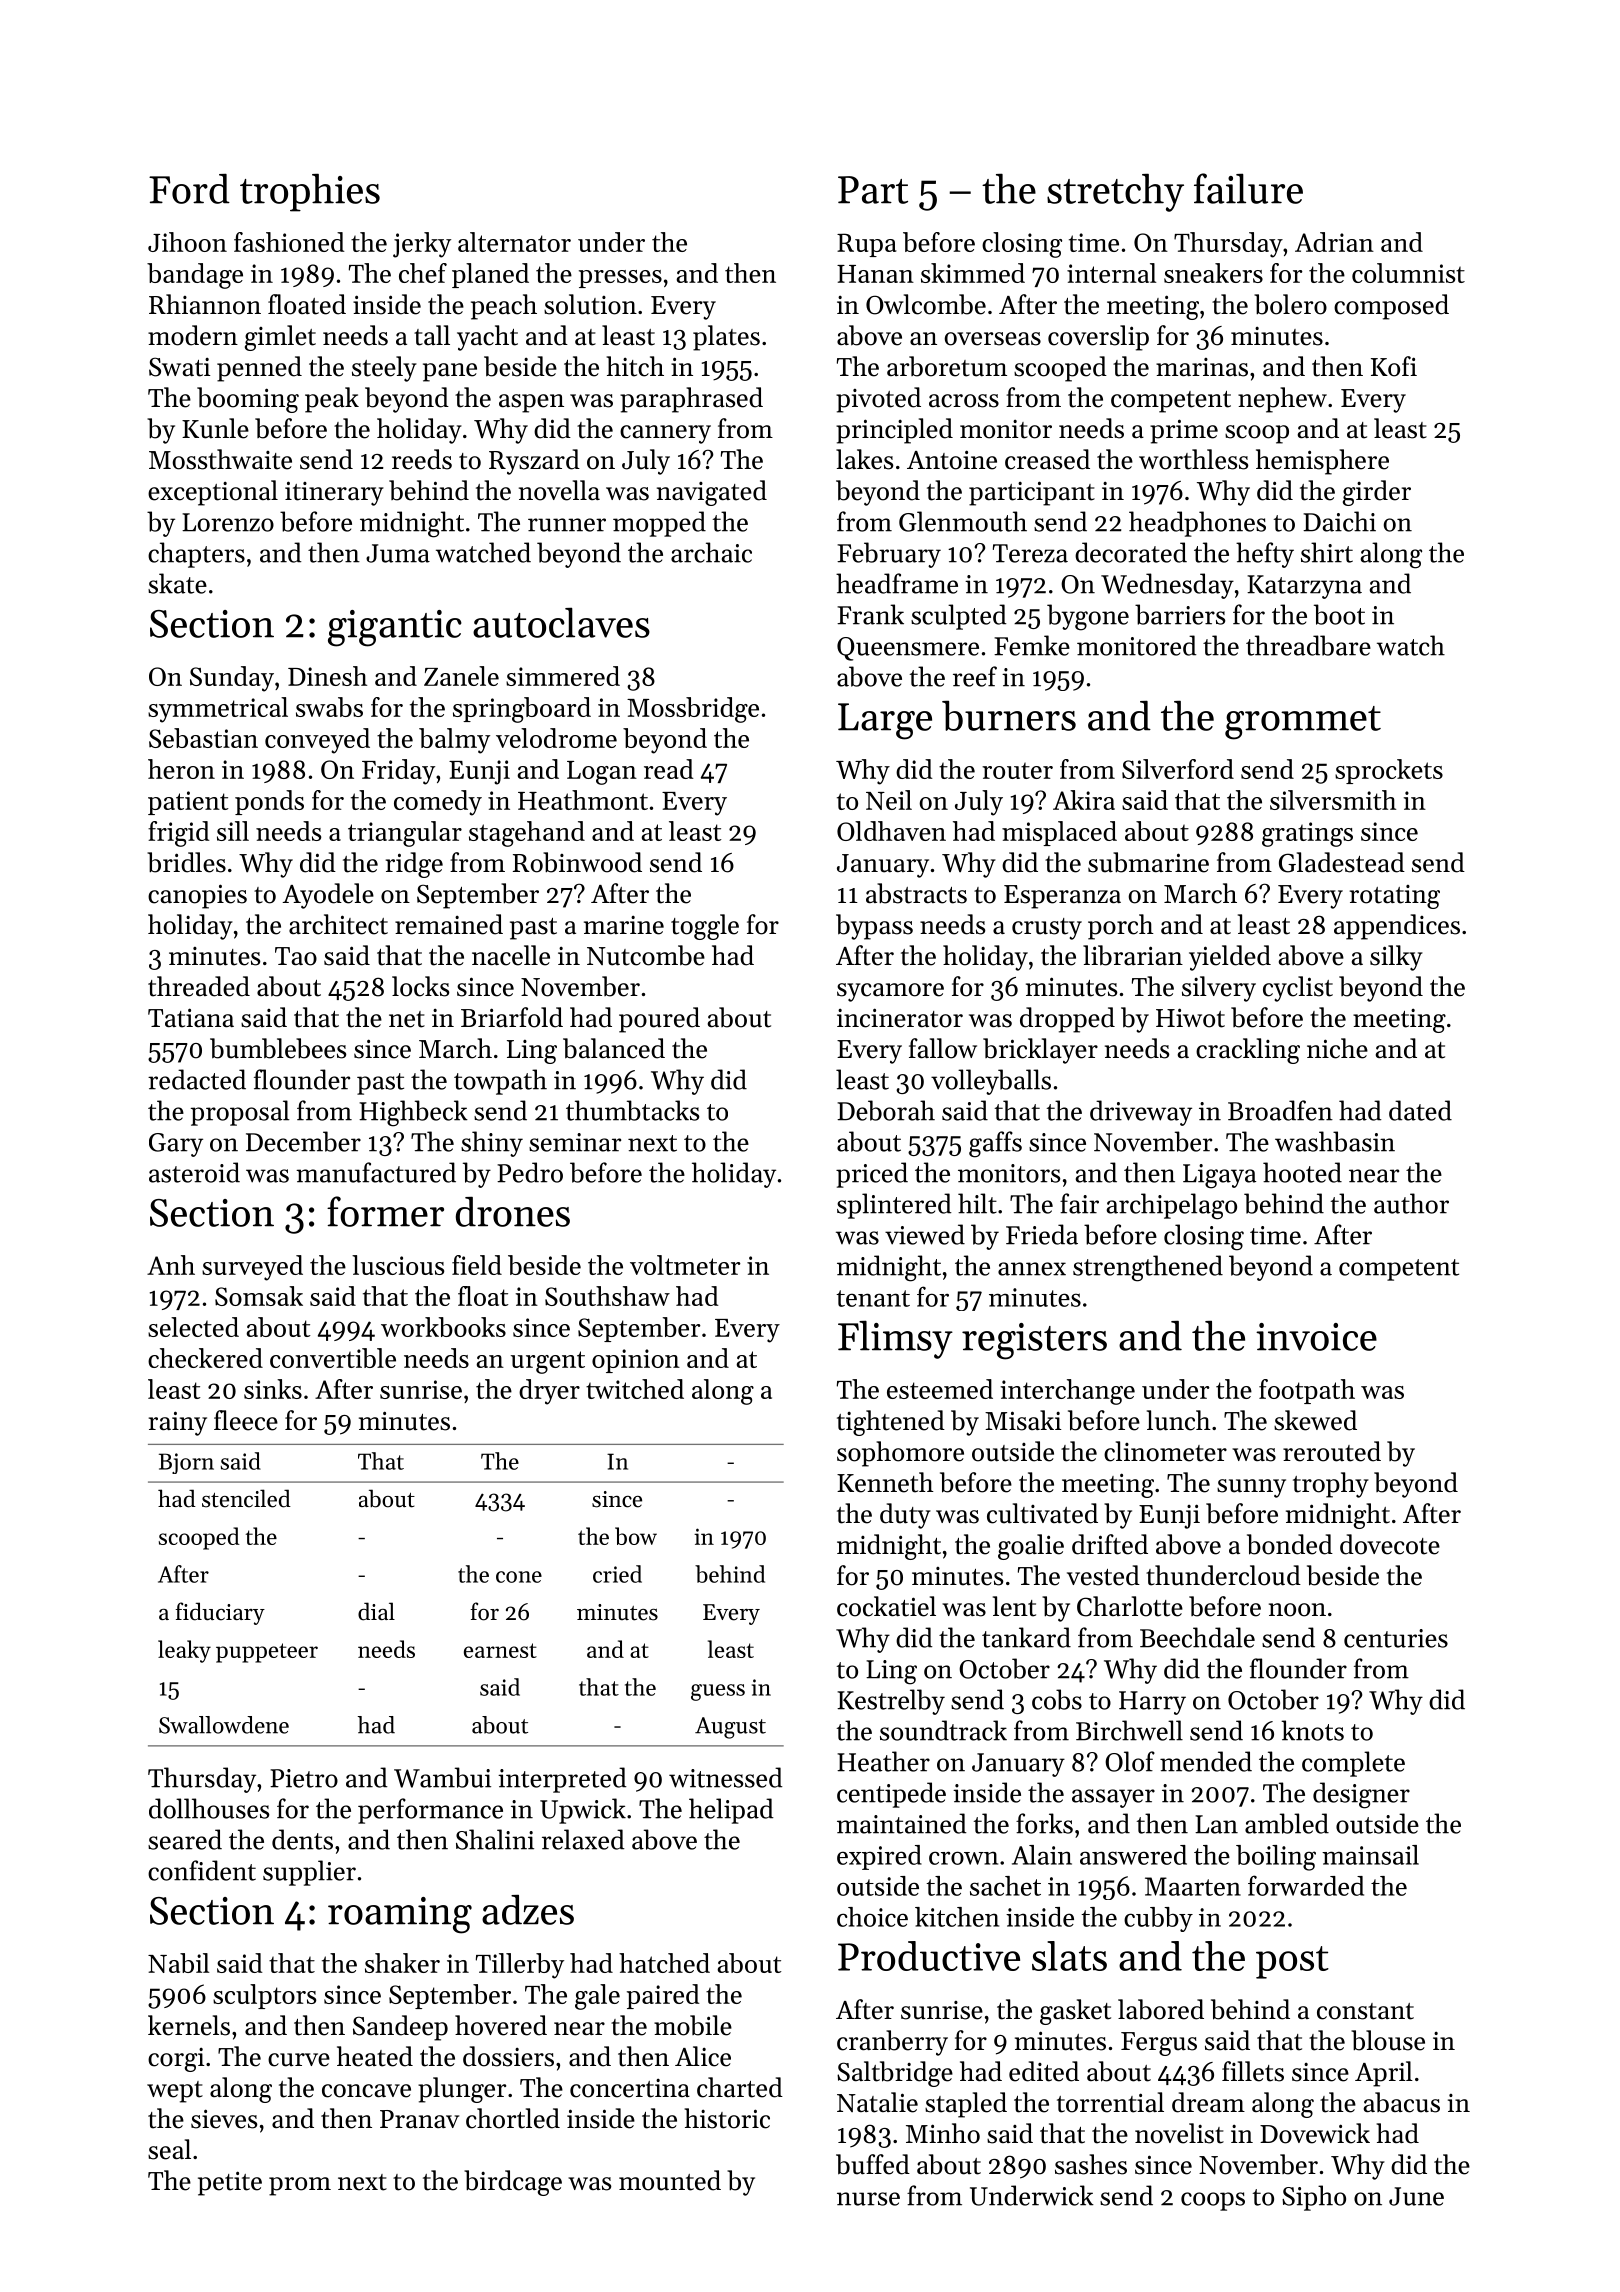  Describe the element at coordinates (1115, 192) in the screenshot. I see `stretchy` at that location.
